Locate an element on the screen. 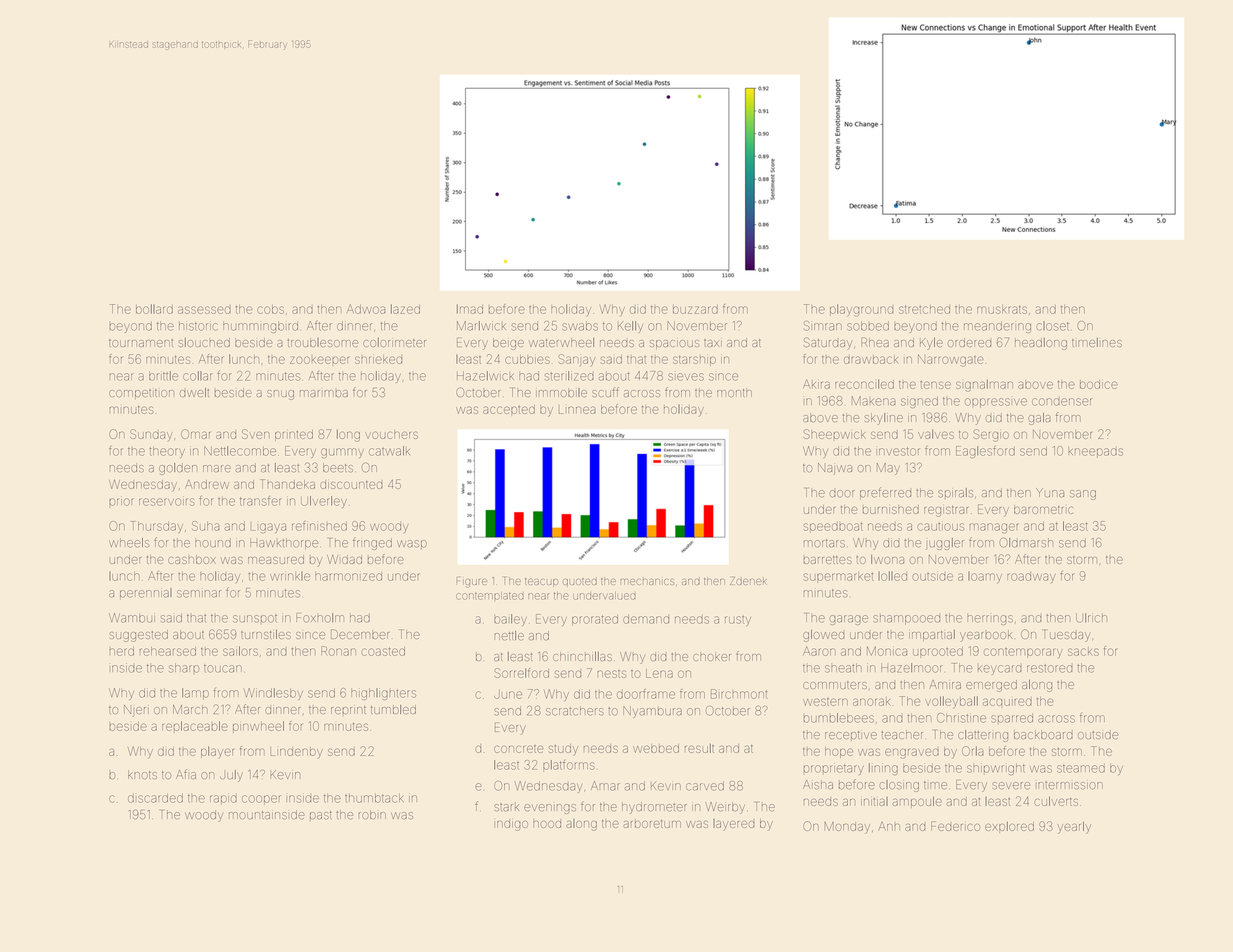 The image size is (1233, 952). buzzard is located at coordinates (695, 309).
